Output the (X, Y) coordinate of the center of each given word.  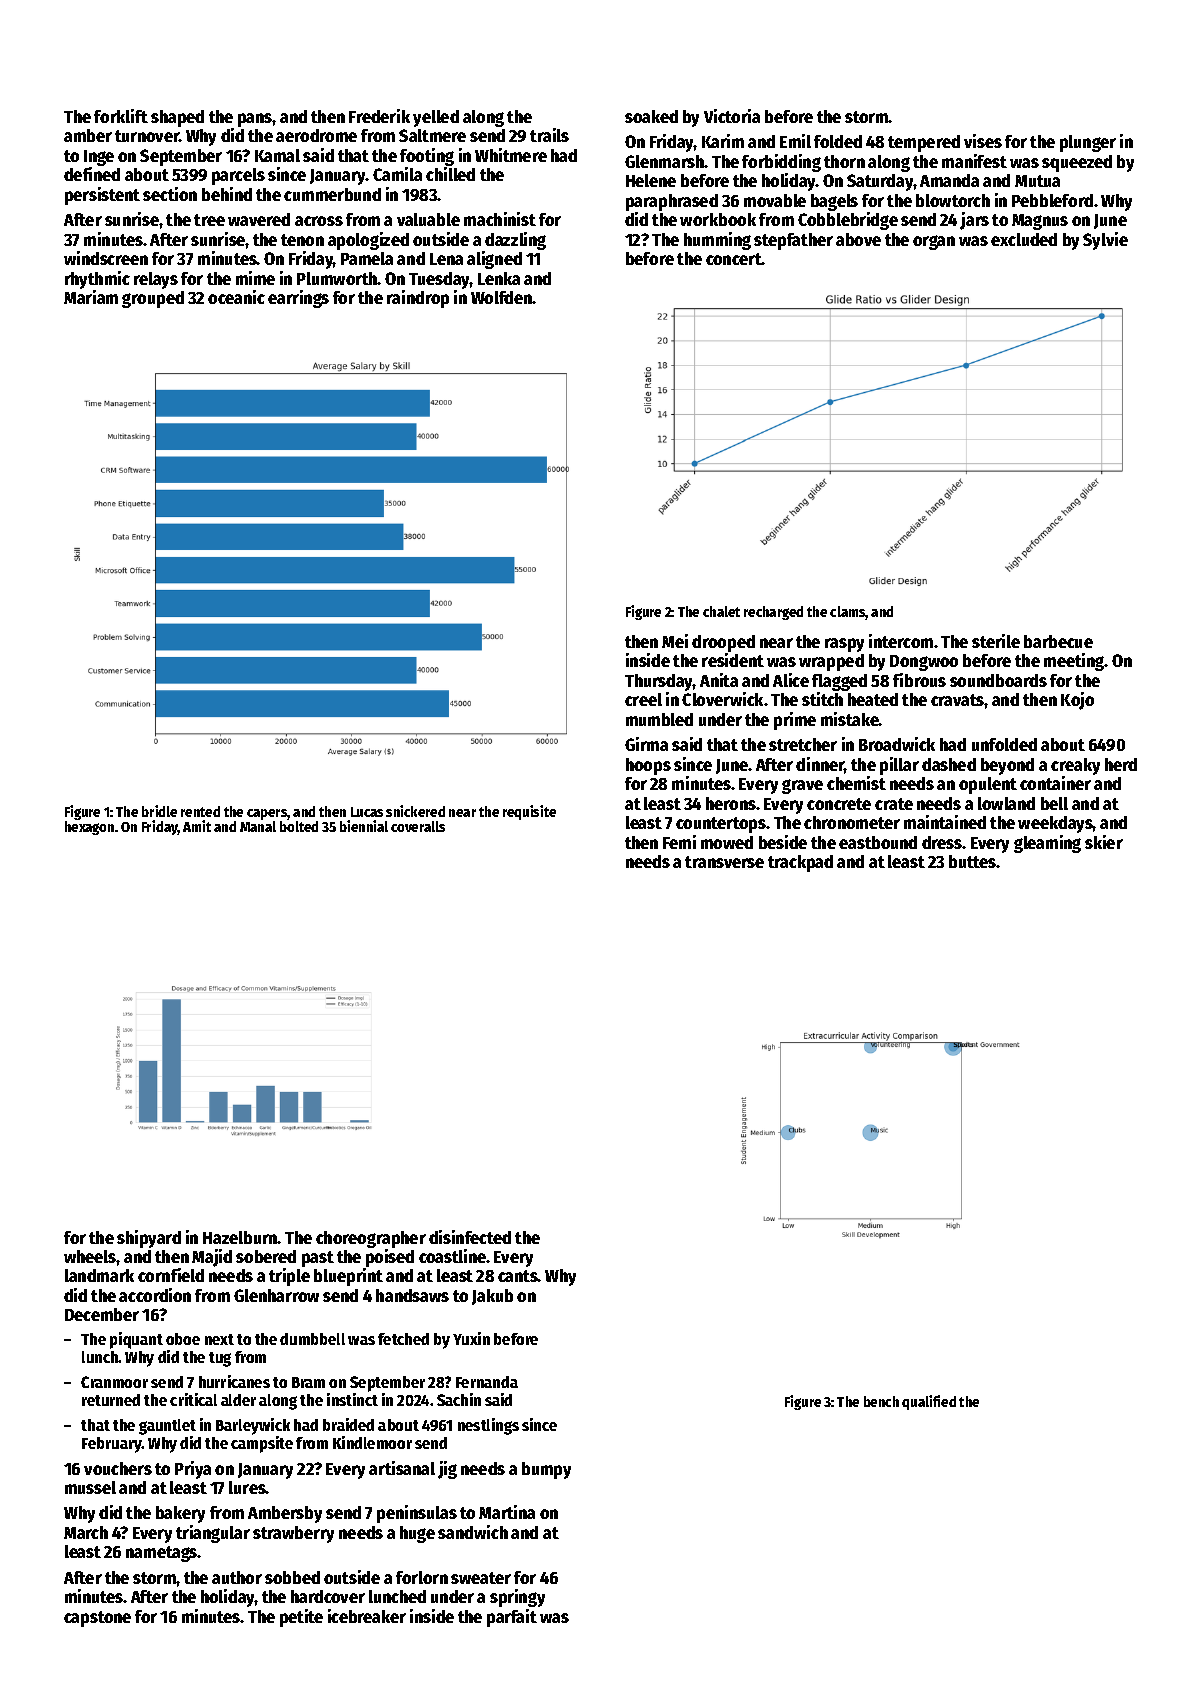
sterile (996, 641)
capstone (97, 1619)
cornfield (171, 1275)
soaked (651, 116)
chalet (721, 611)
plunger (1088, 143)
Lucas (367, 812)
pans (255, 120)
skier (1104, 842)
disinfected (470, 1237)
